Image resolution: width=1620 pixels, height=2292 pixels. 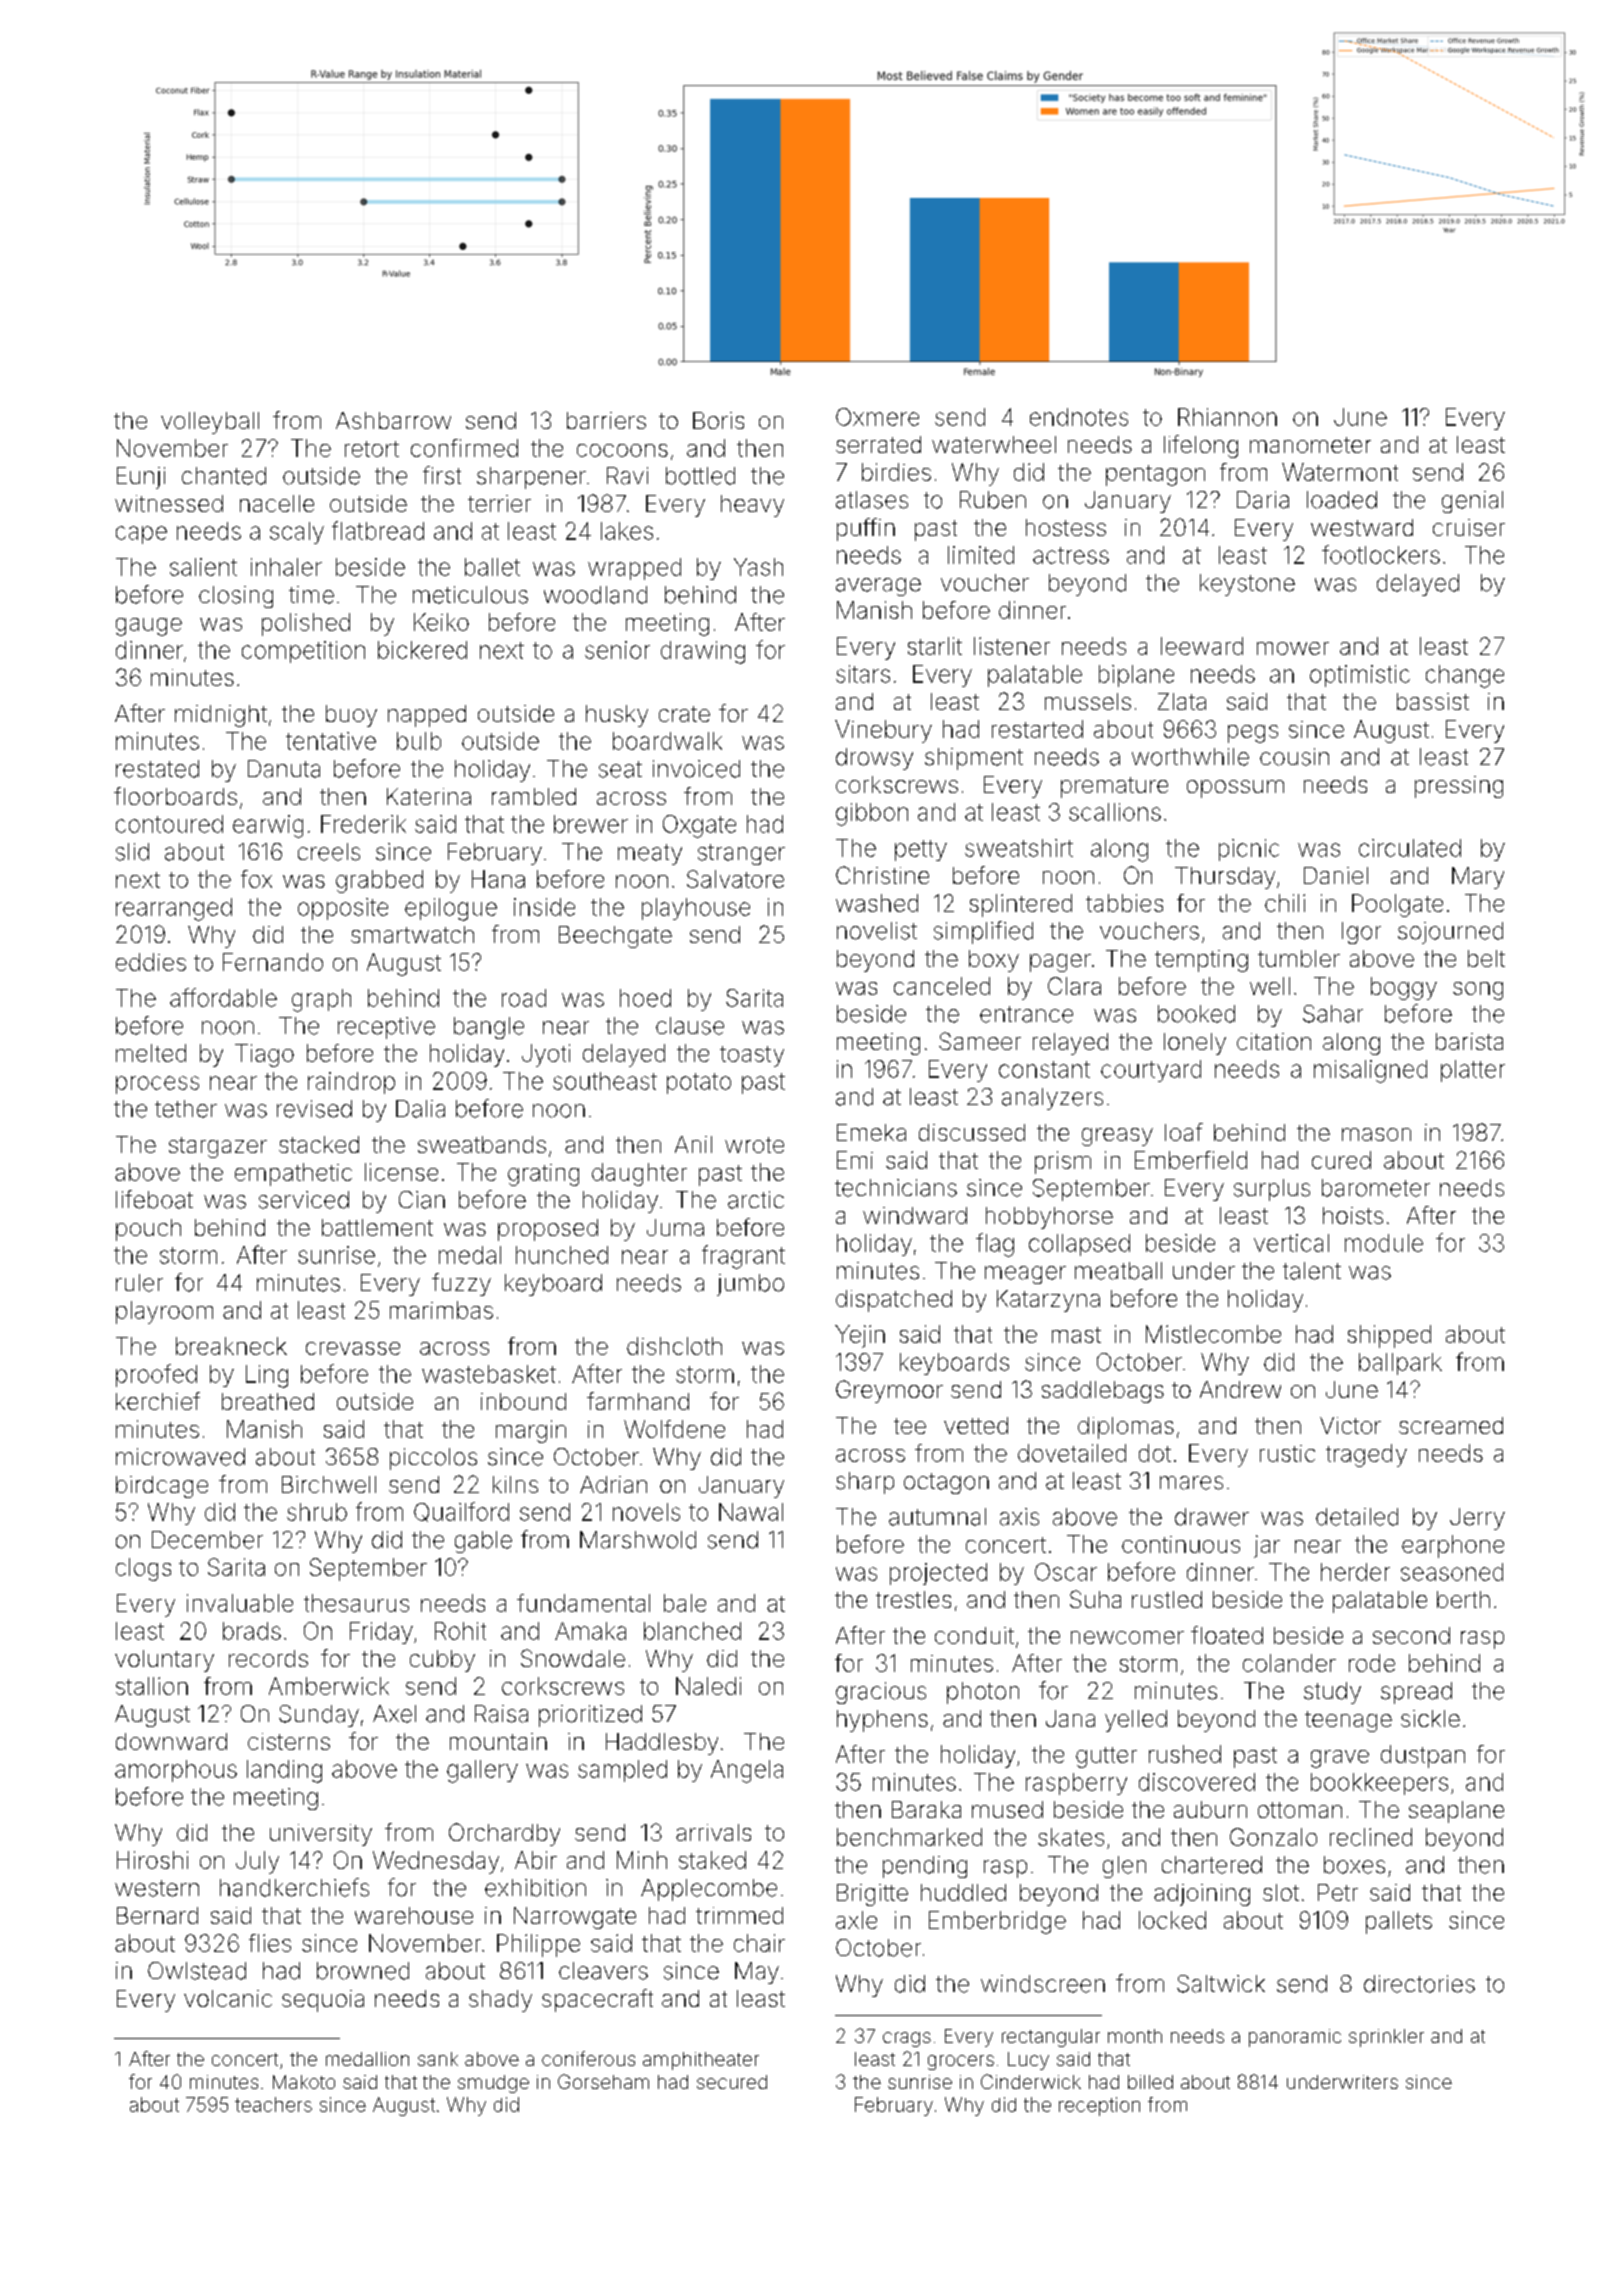 I want to click on Rhiannon, so click(x=1227, y=417).
